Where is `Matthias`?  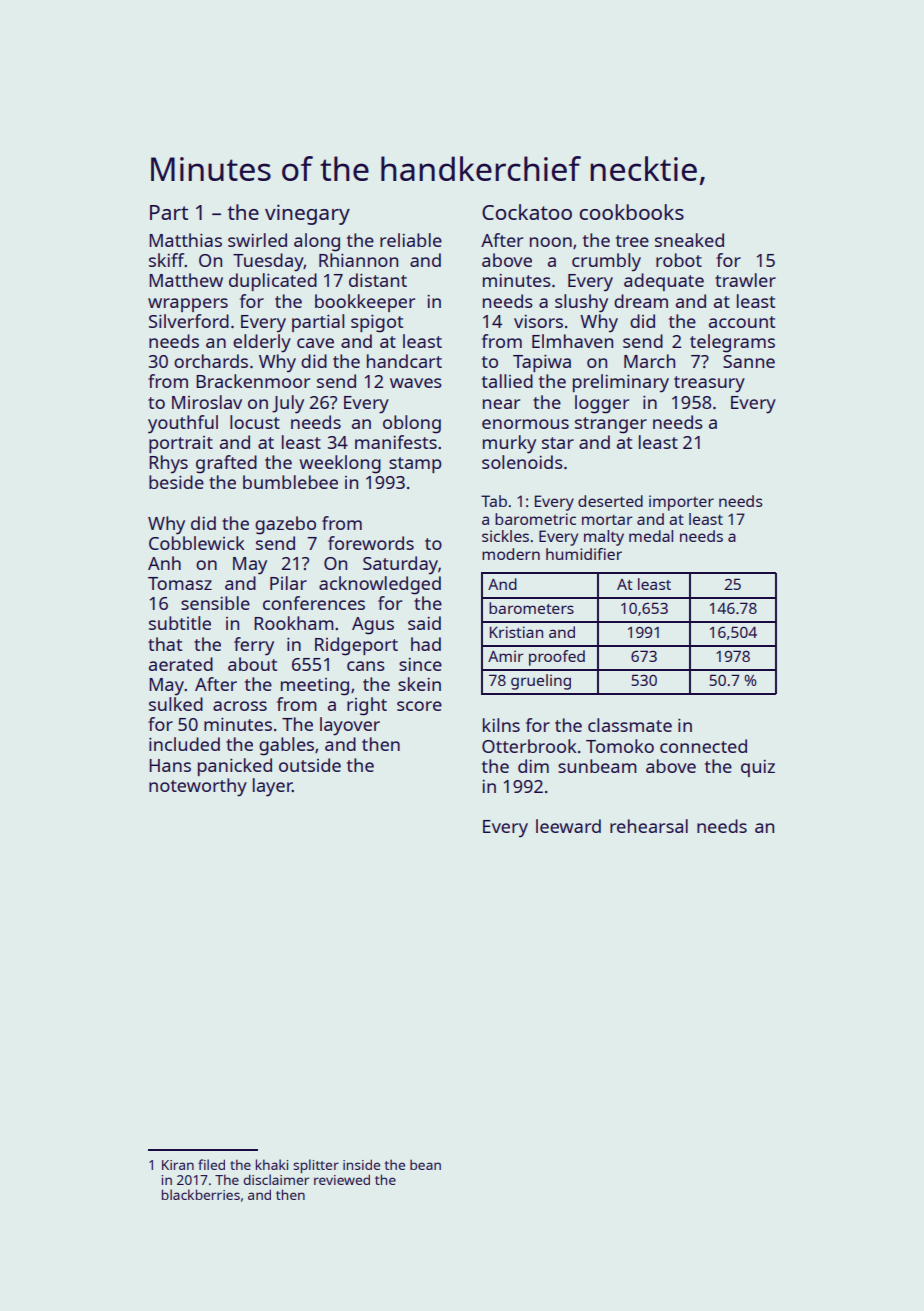 Matthias is located at coordinates (185, 240).
